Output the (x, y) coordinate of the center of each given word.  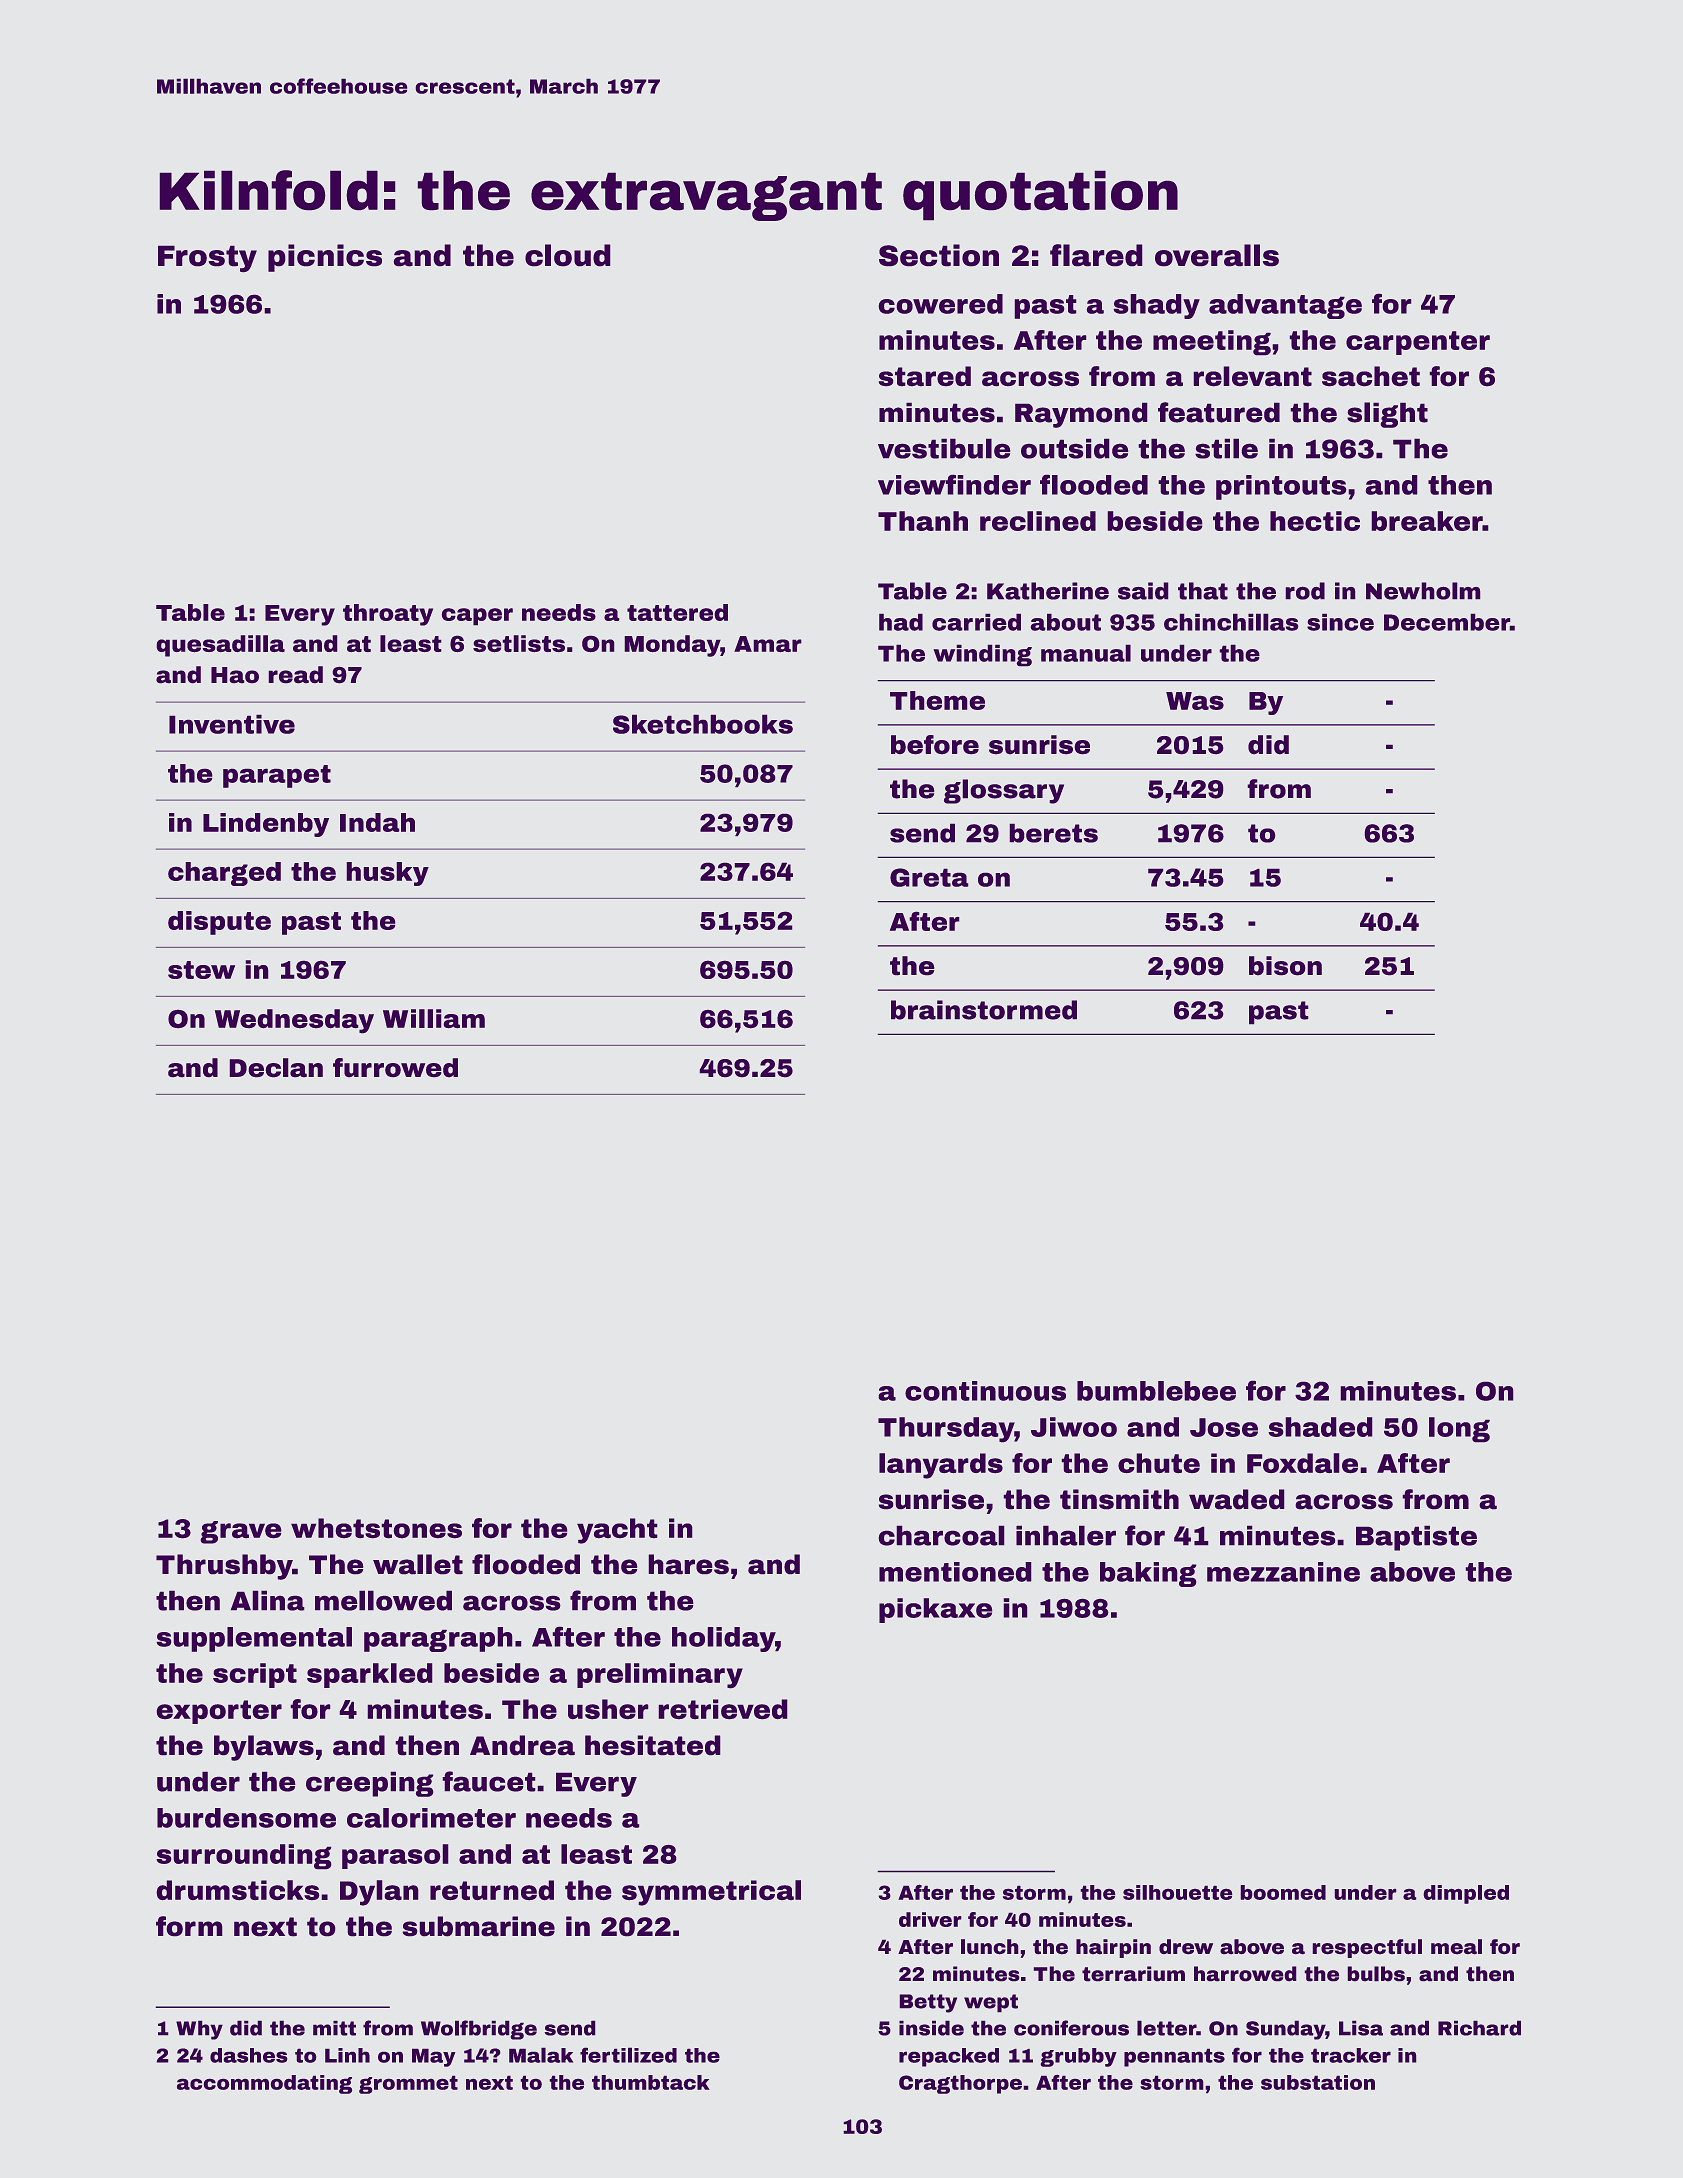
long (1459, 1430)
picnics (325, 258)
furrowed (395, 1068)
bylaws (264, 1748)
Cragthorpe (960, 2084)
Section (939, 255)
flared (1096, 255)
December (1447, 622)
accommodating (264, 2084)
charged (224, 874)
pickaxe (936, 1610)
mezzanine (1283, 1572)
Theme (937, 700)
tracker (1351, 2055)
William (434, 1019)
